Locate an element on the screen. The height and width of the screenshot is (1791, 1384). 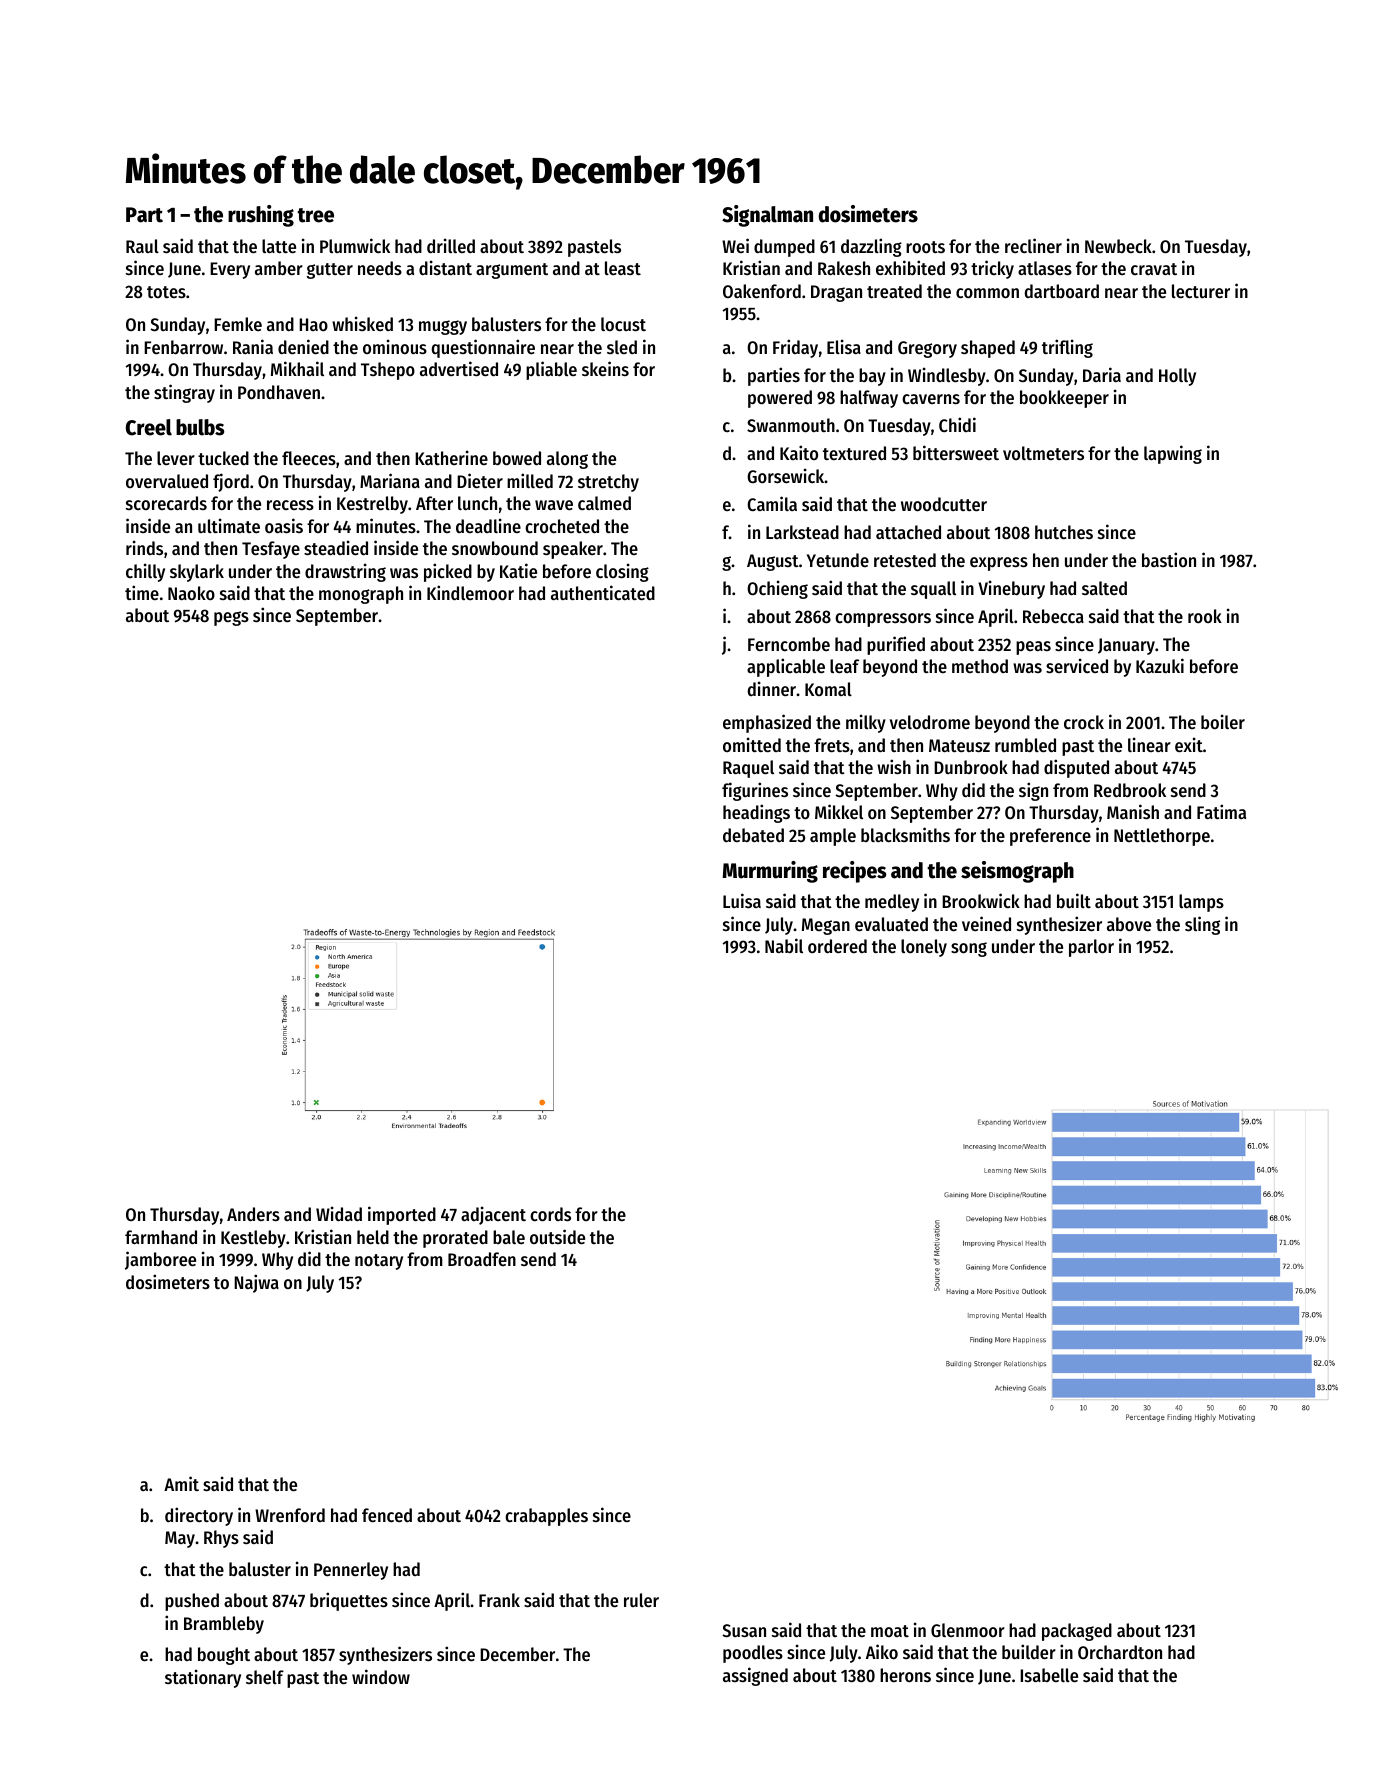
Raul is located at coordinates (142, 246).
